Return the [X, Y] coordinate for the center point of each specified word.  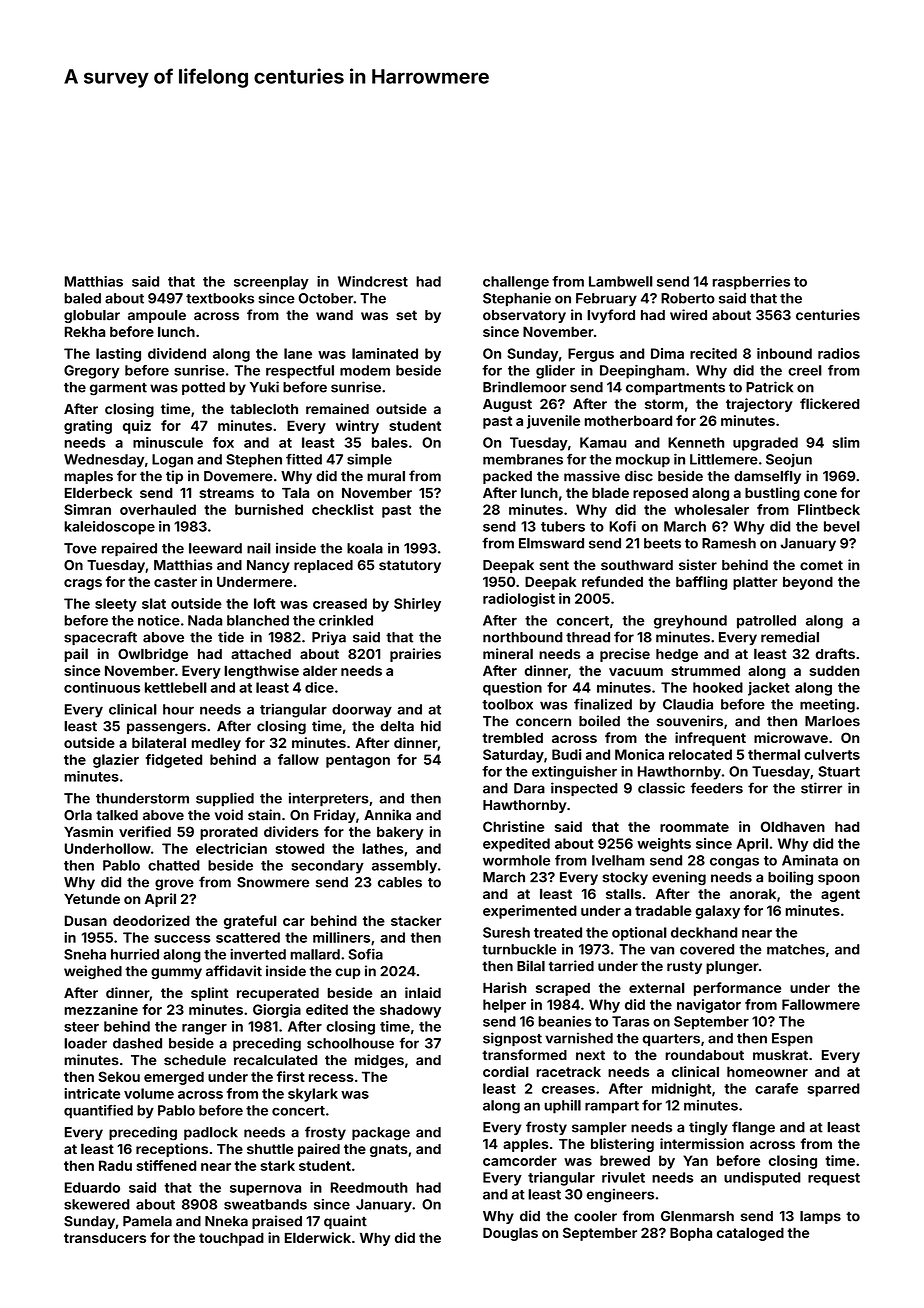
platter [755, 583]
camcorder [520, 1160]
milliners [341, 937]
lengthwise [261, 672]
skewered [97, 1204]
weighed [93, 972]
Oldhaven [793, 826]
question [512, 689]
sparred [834, 1090]
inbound [784, 353]
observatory [524, 316]
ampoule [157, 316]
